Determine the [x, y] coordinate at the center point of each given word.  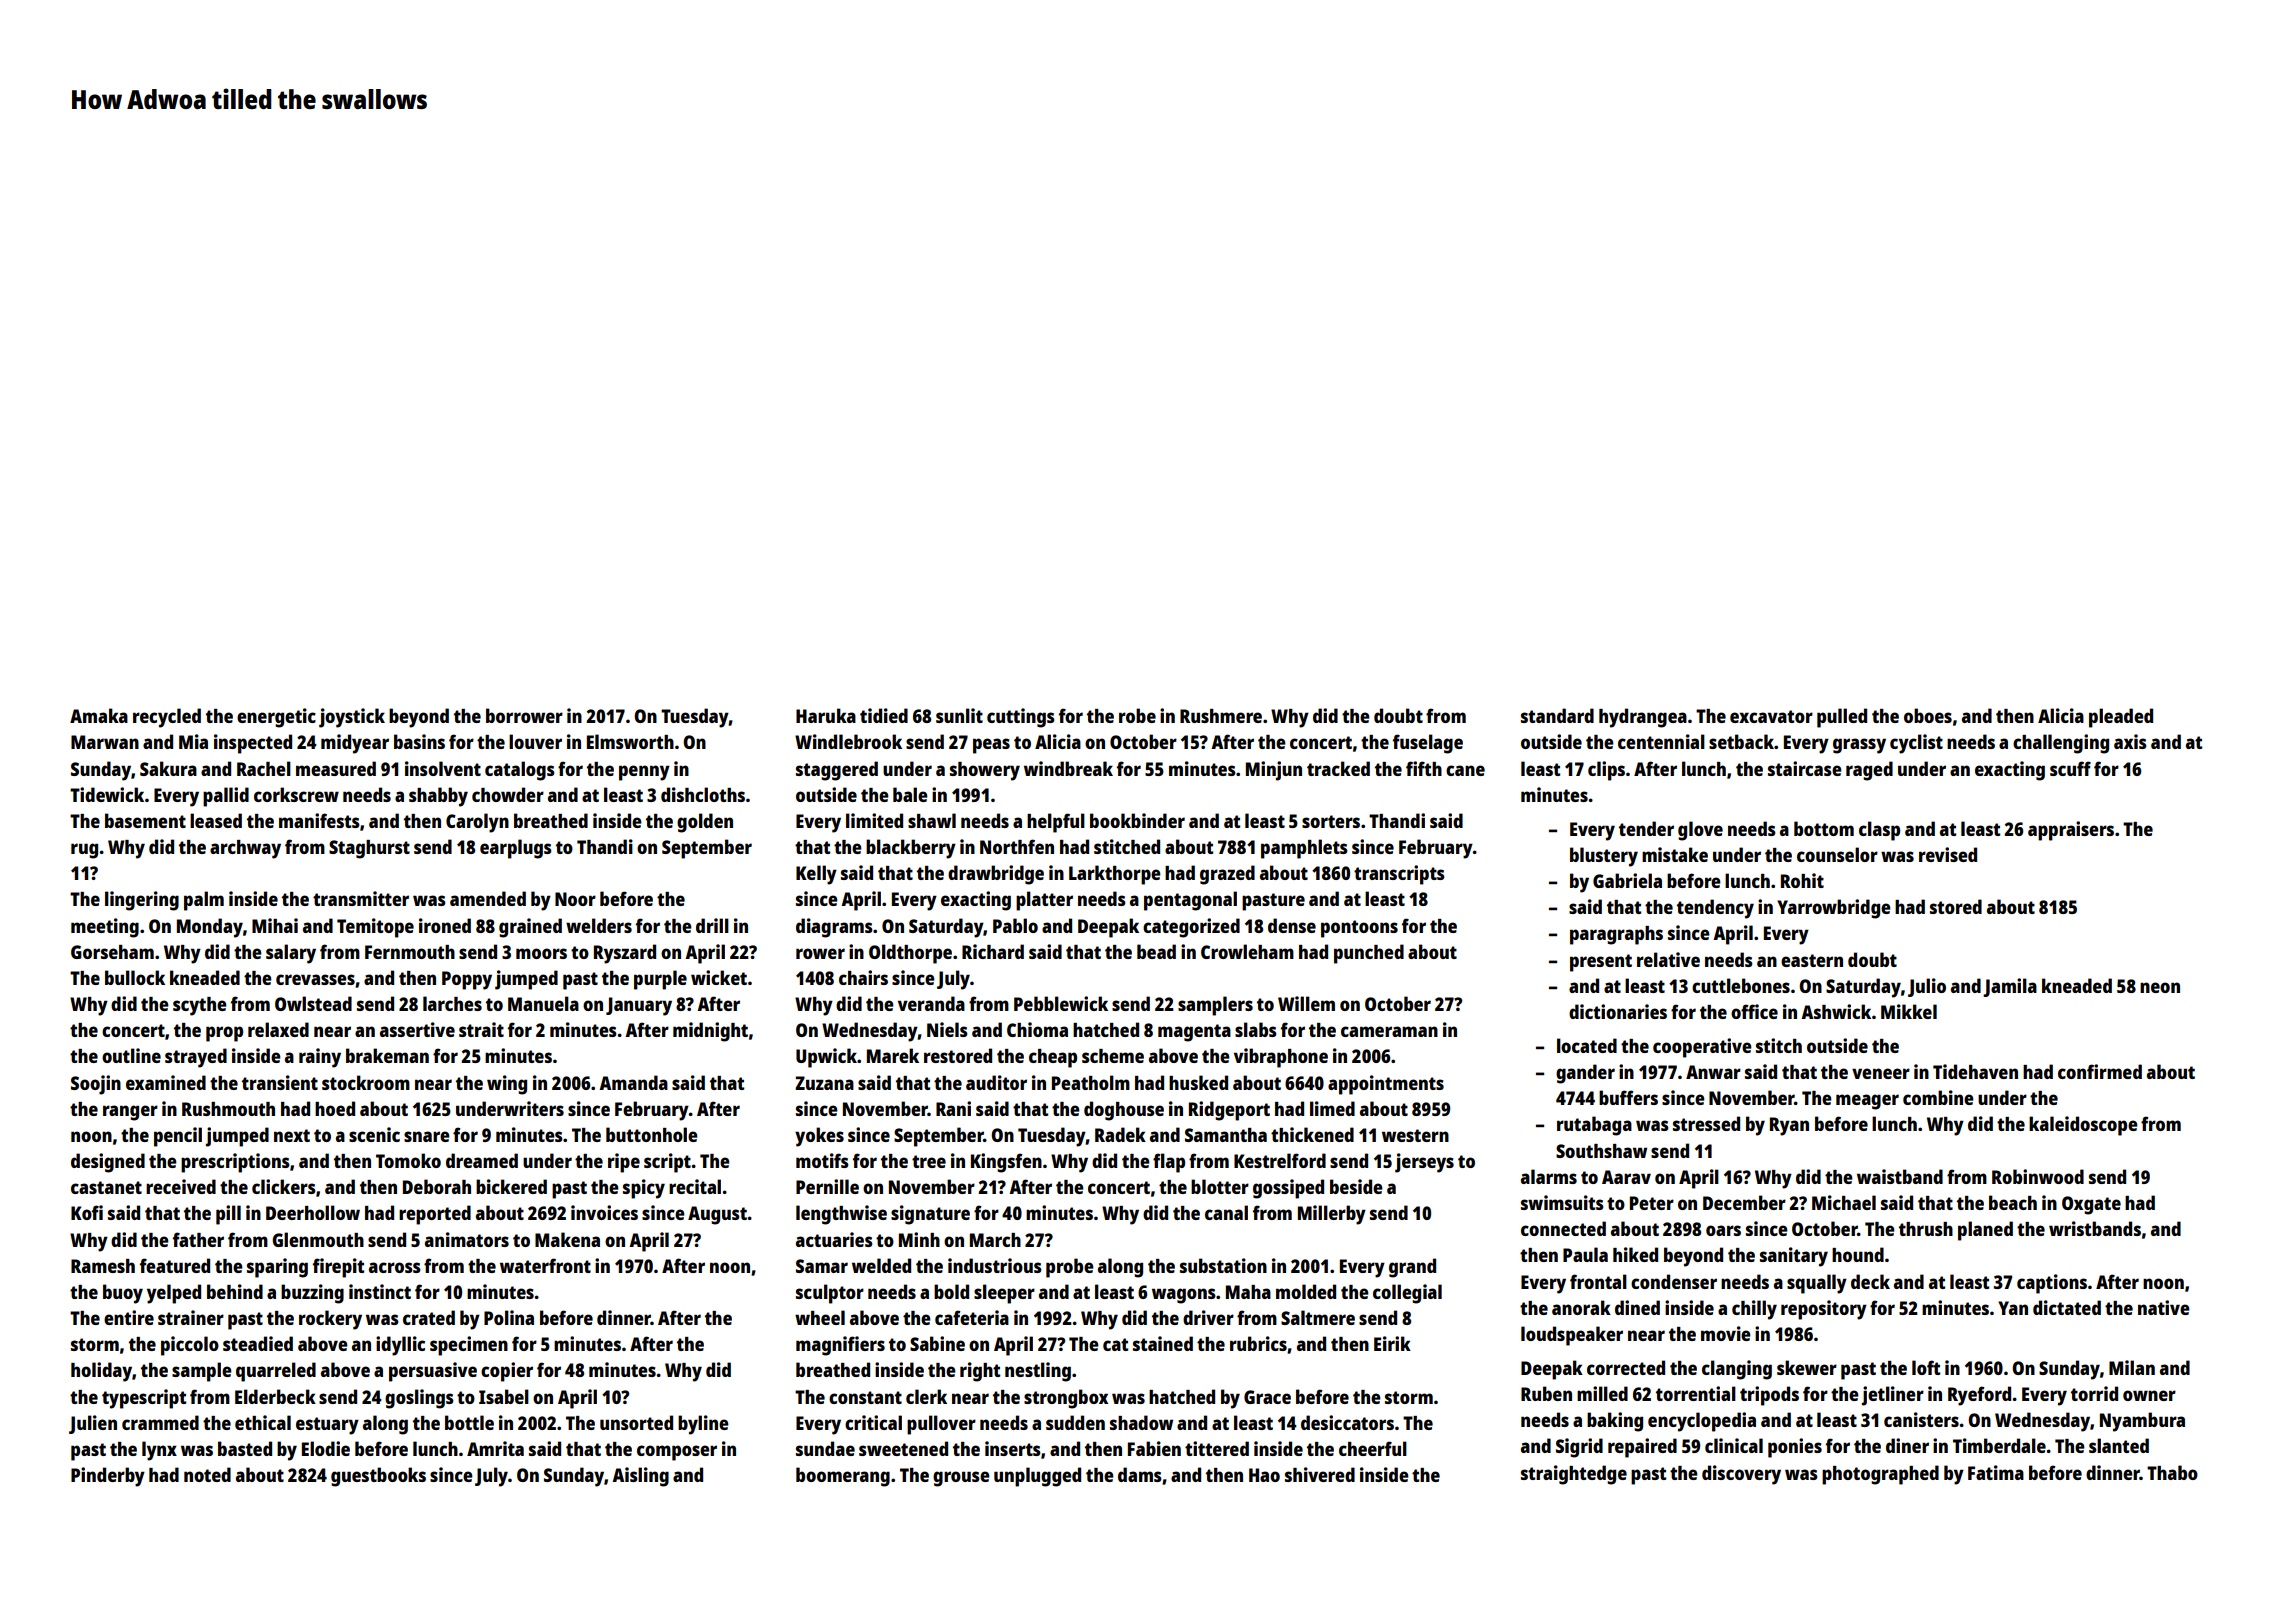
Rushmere [1221, 716]
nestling [1038, 1372]
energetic [276, 718]
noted [207, 1474]
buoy [123, 1294]
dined [1637, 1307]
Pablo [1015, 925]
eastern [1812, 960]
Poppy [467, 980]
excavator [1771, 716]
